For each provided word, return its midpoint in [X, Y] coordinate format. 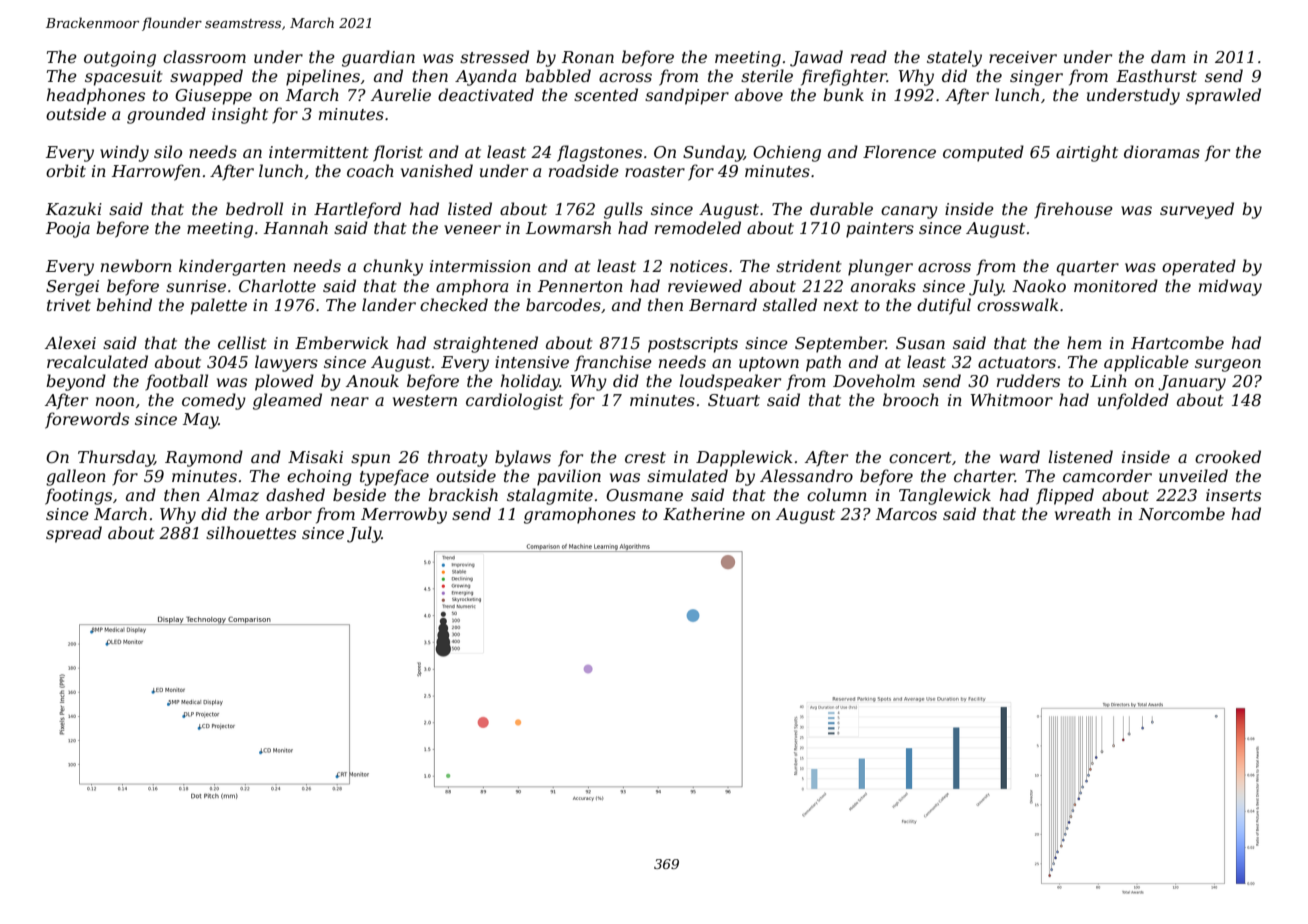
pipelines [323, 77]
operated [1199, 267]
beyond [76, 382]
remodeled [698, 227]
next [841, 305]
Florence [899, 151]
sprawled [1223, 96]
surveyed [1197, 210]
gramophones [580, 515]
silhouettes [251, 532]
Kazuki [74, 209]
